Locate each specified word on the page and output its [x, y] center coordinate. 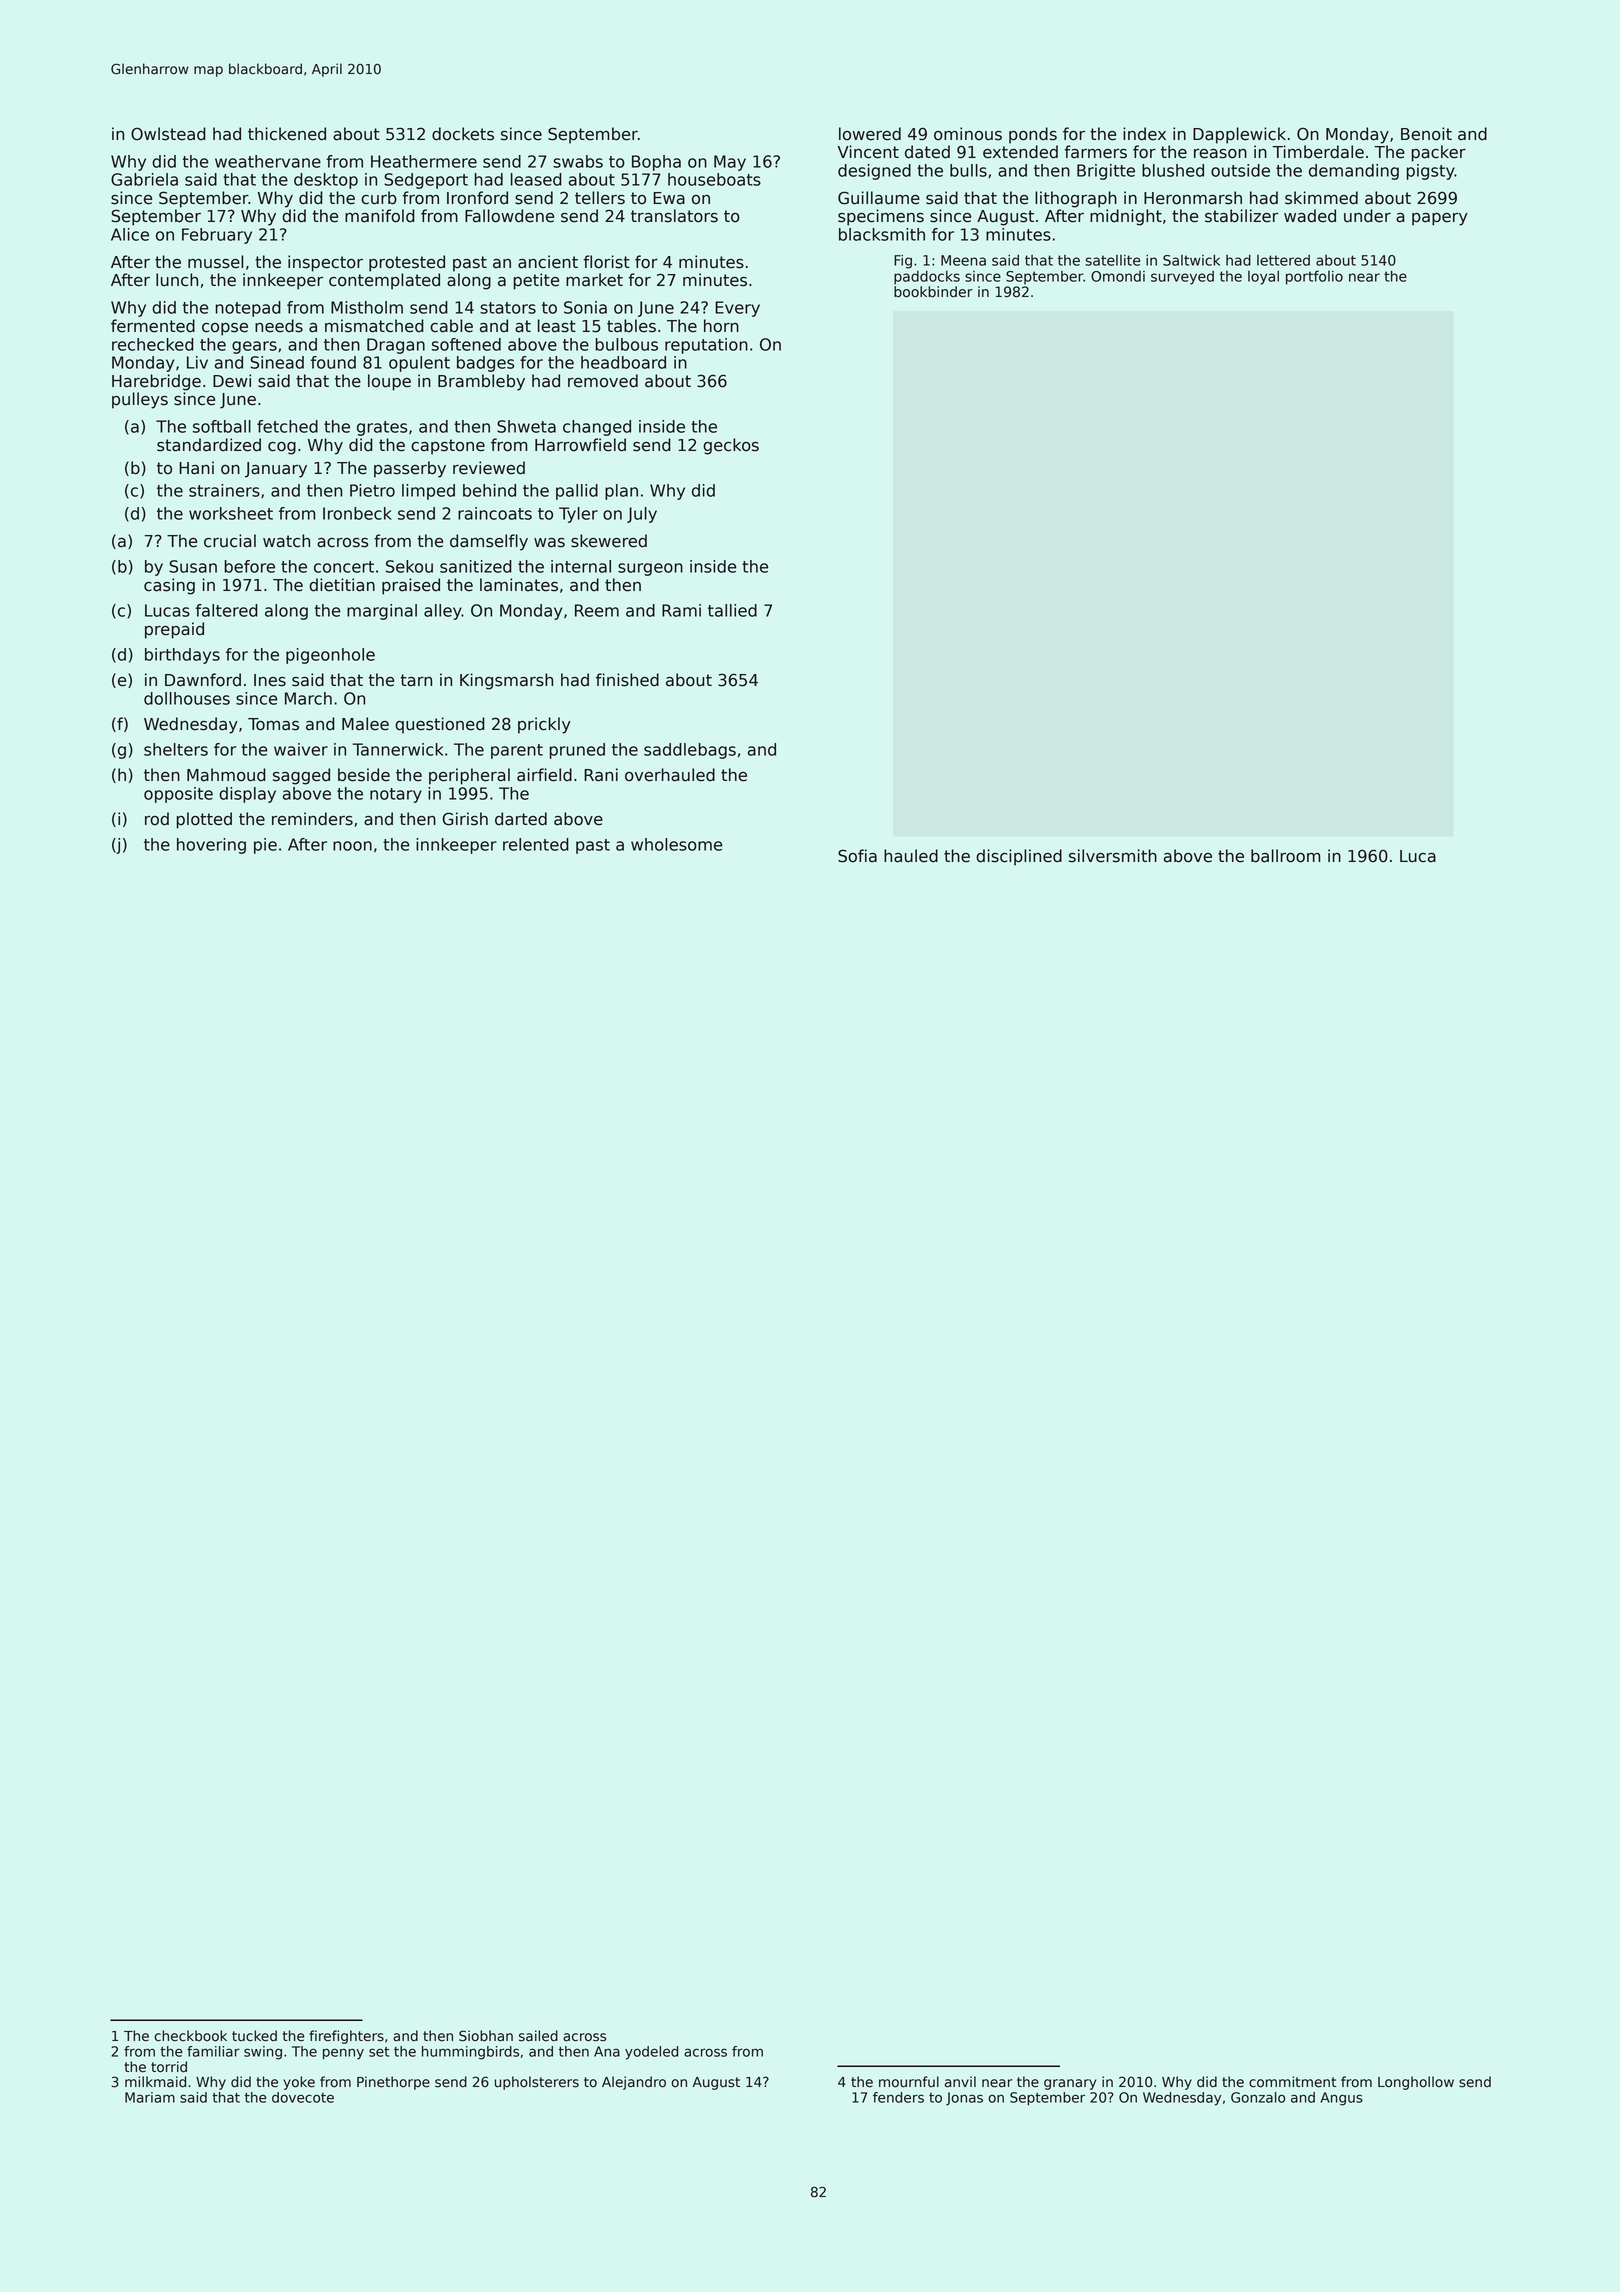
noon [352, 846]
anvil [960, 2082]
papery [1440, 219]
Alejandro [634, 2083]
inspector [325, 263]
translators [674, 216]
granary [1070, 2084]
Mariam [150, 2097]
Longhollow [1416, 2083]
